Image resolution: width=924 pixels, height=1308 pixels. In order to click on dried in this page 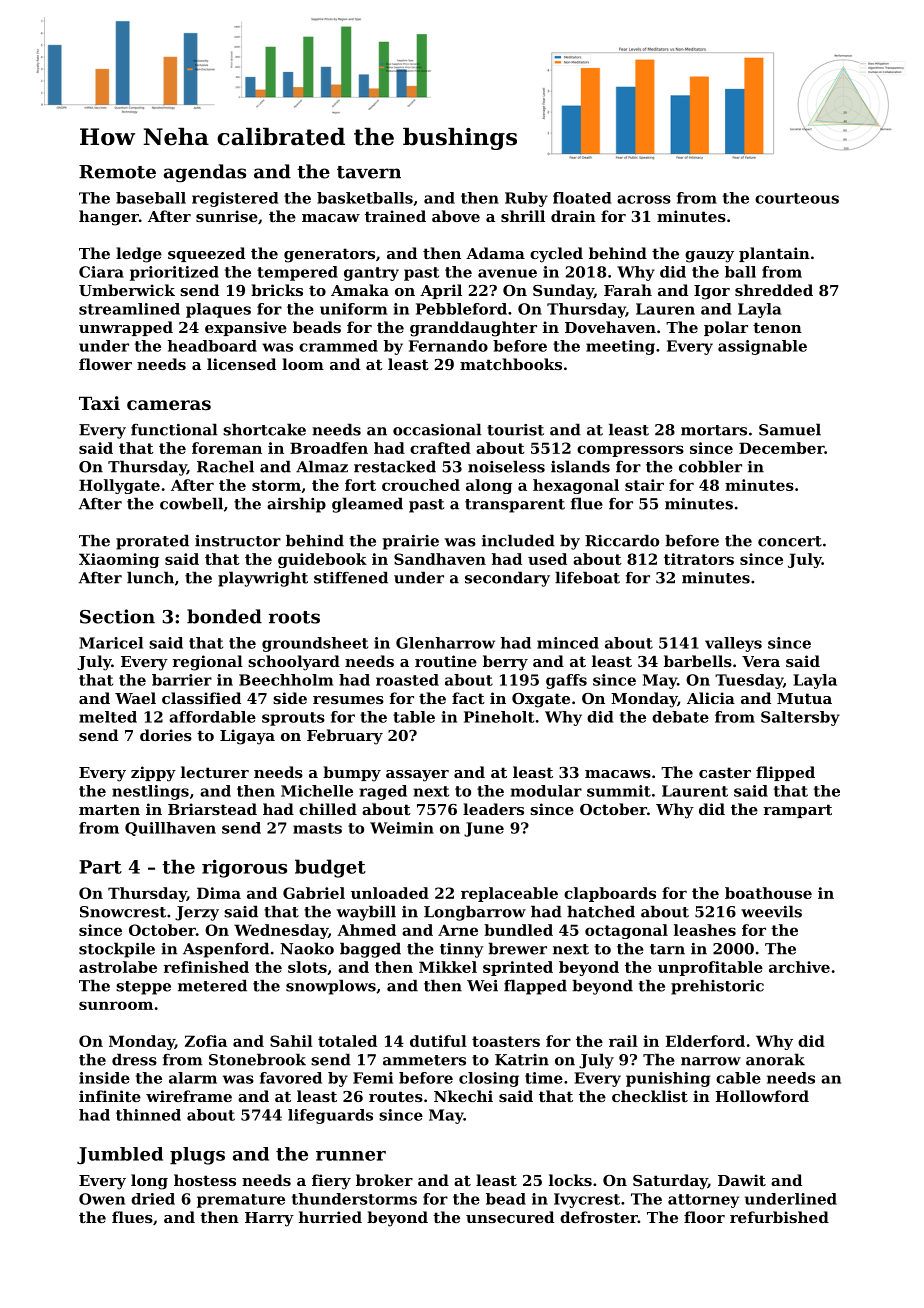, I will do `click(153, 1199)`.
